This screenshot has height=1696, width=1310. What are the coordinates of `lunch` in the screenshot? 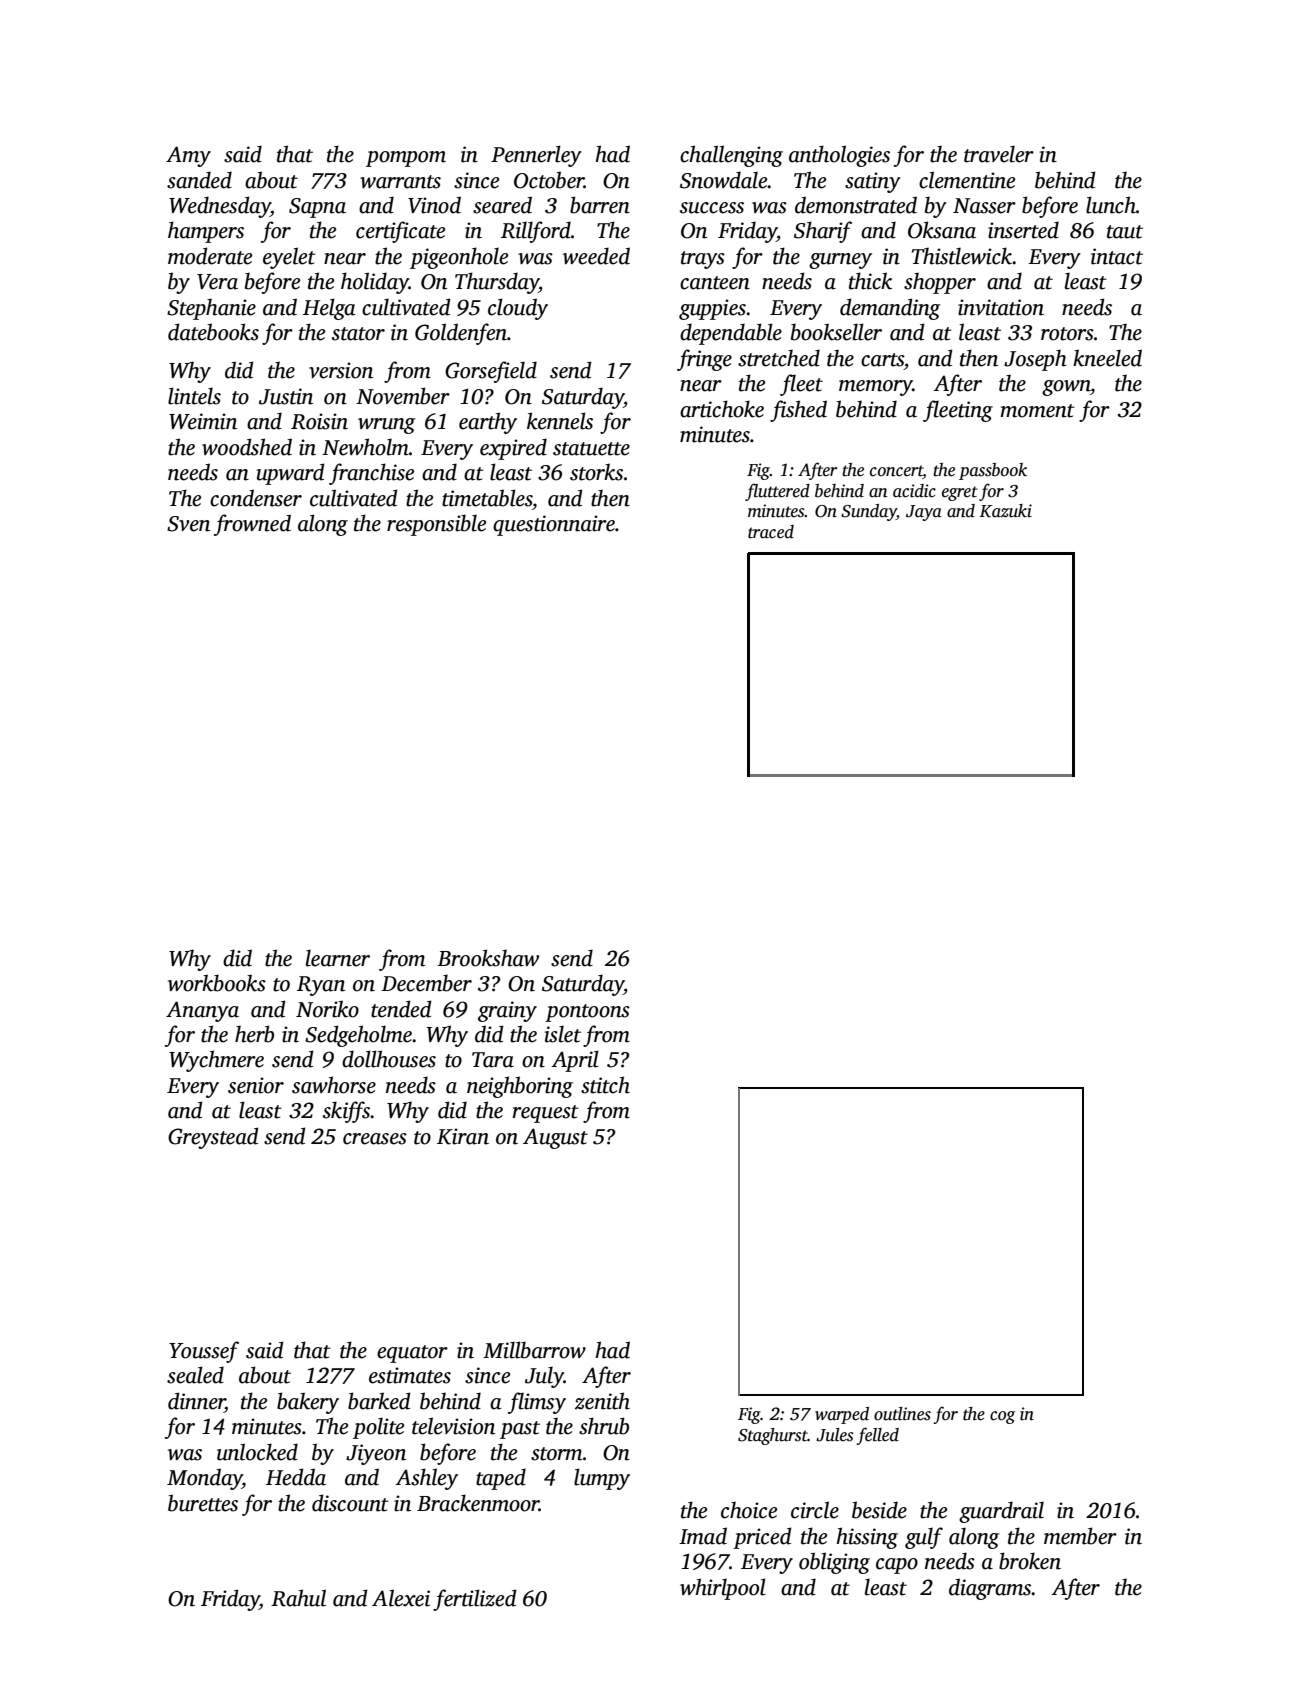 It's located at (1111, 205).
